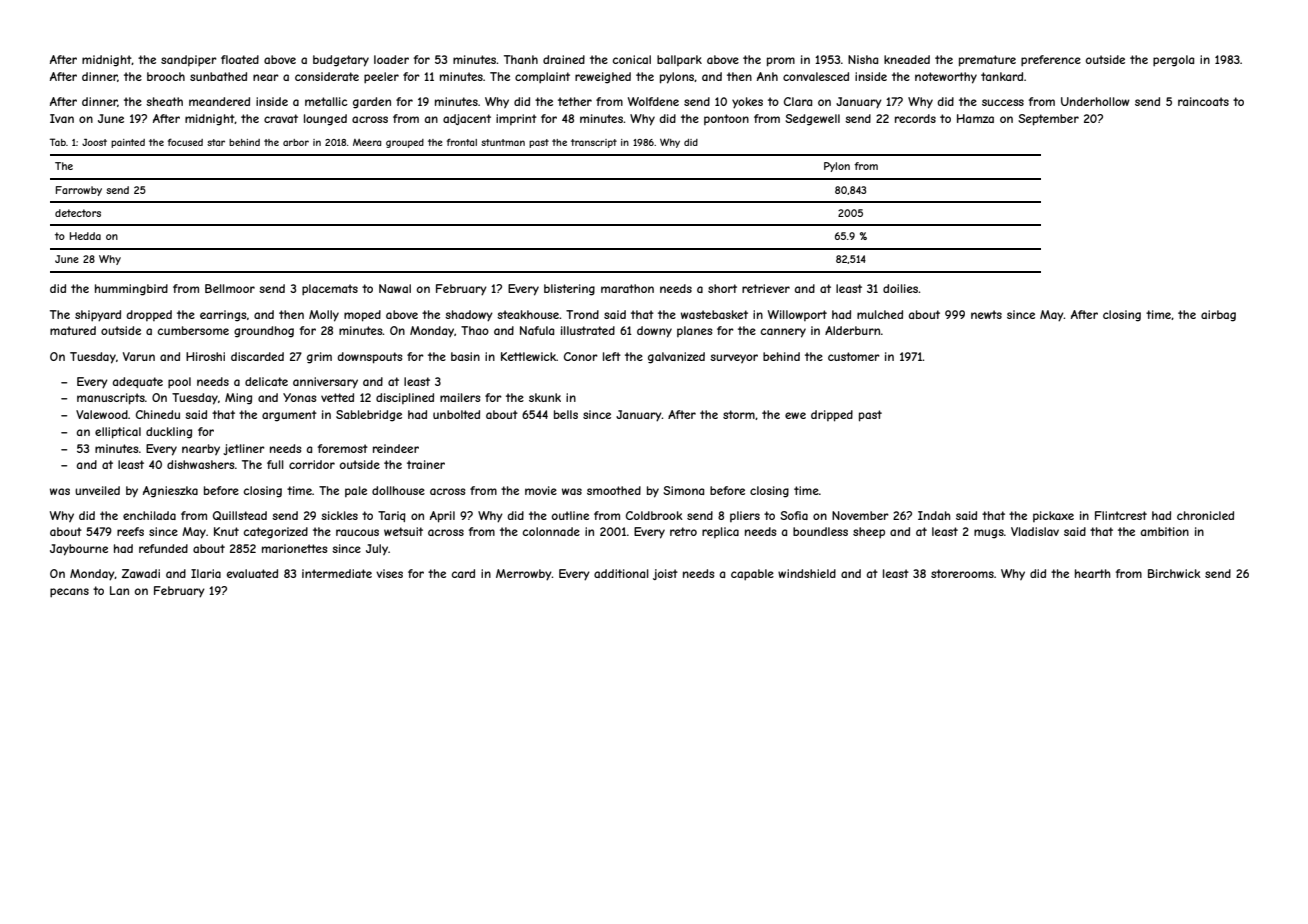 This screenshot has height=924, width=1308. What do you see at coordinates (734, 358) in the screenshot?
I see `surveyor` at bounding box center [734, 358].
